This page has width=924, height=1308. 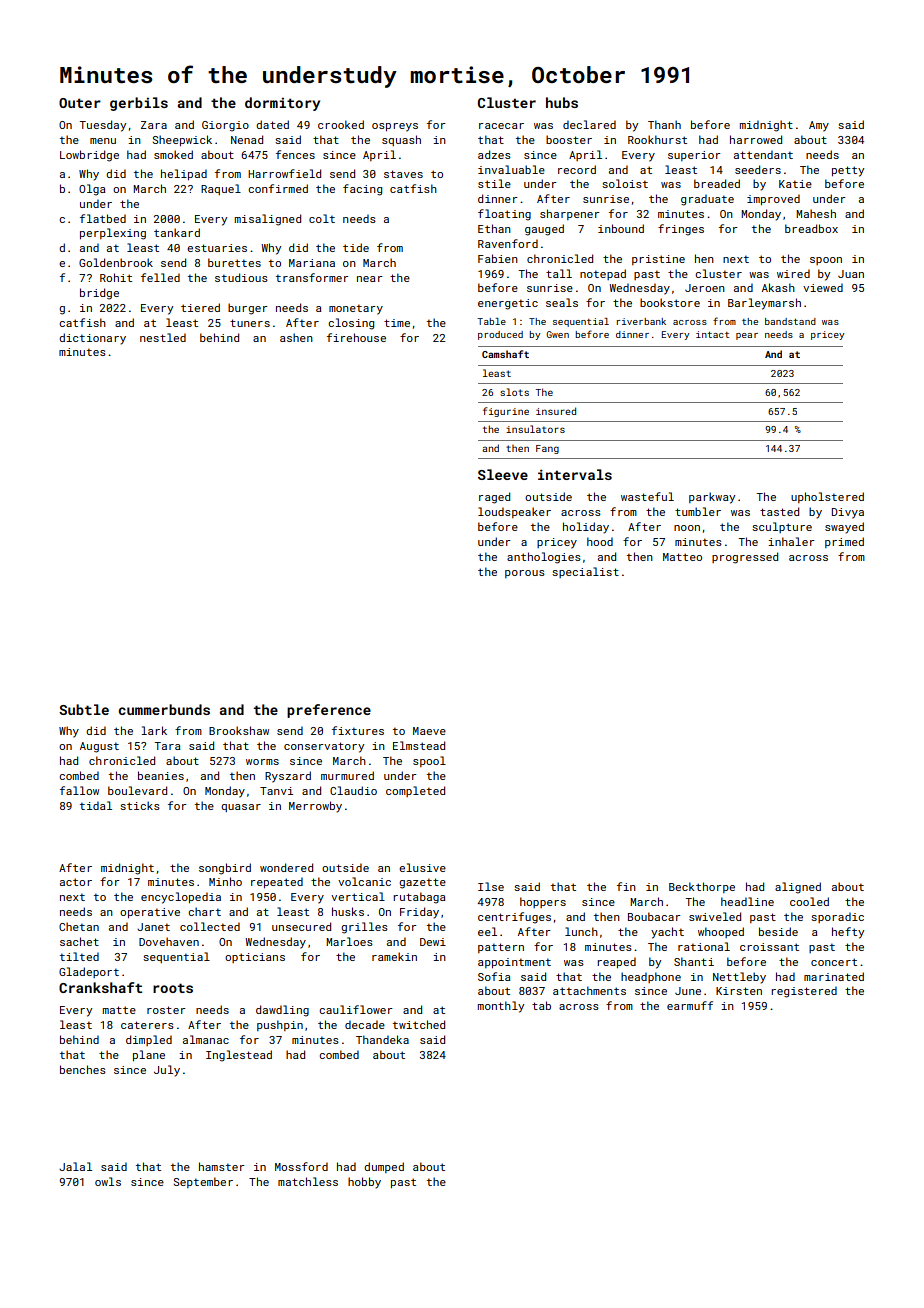 I want to click on pear, so click(x=747, y=336).
